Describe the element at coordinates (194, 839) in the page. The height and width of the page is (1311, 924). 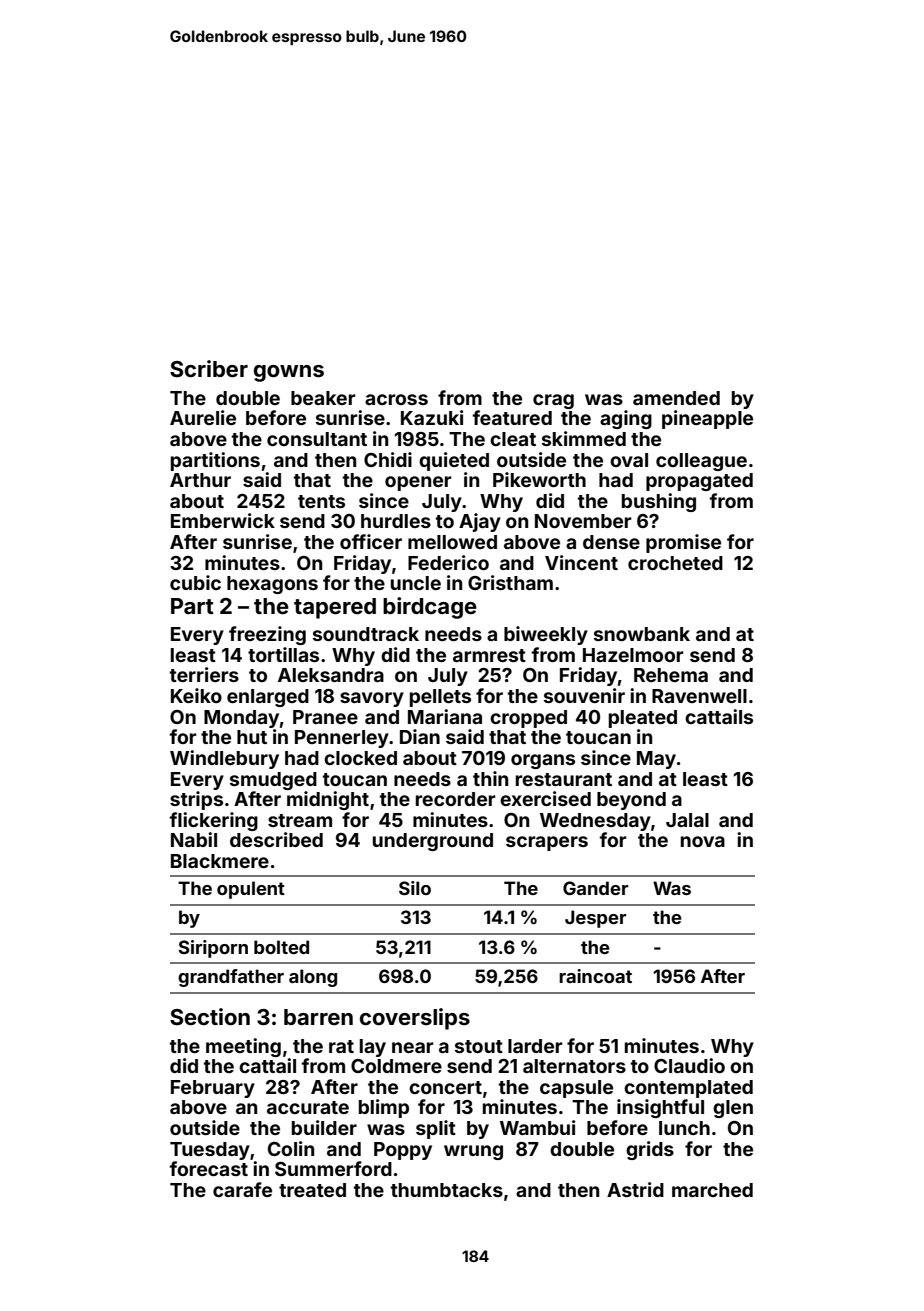
I see `Nabil` at that location.
